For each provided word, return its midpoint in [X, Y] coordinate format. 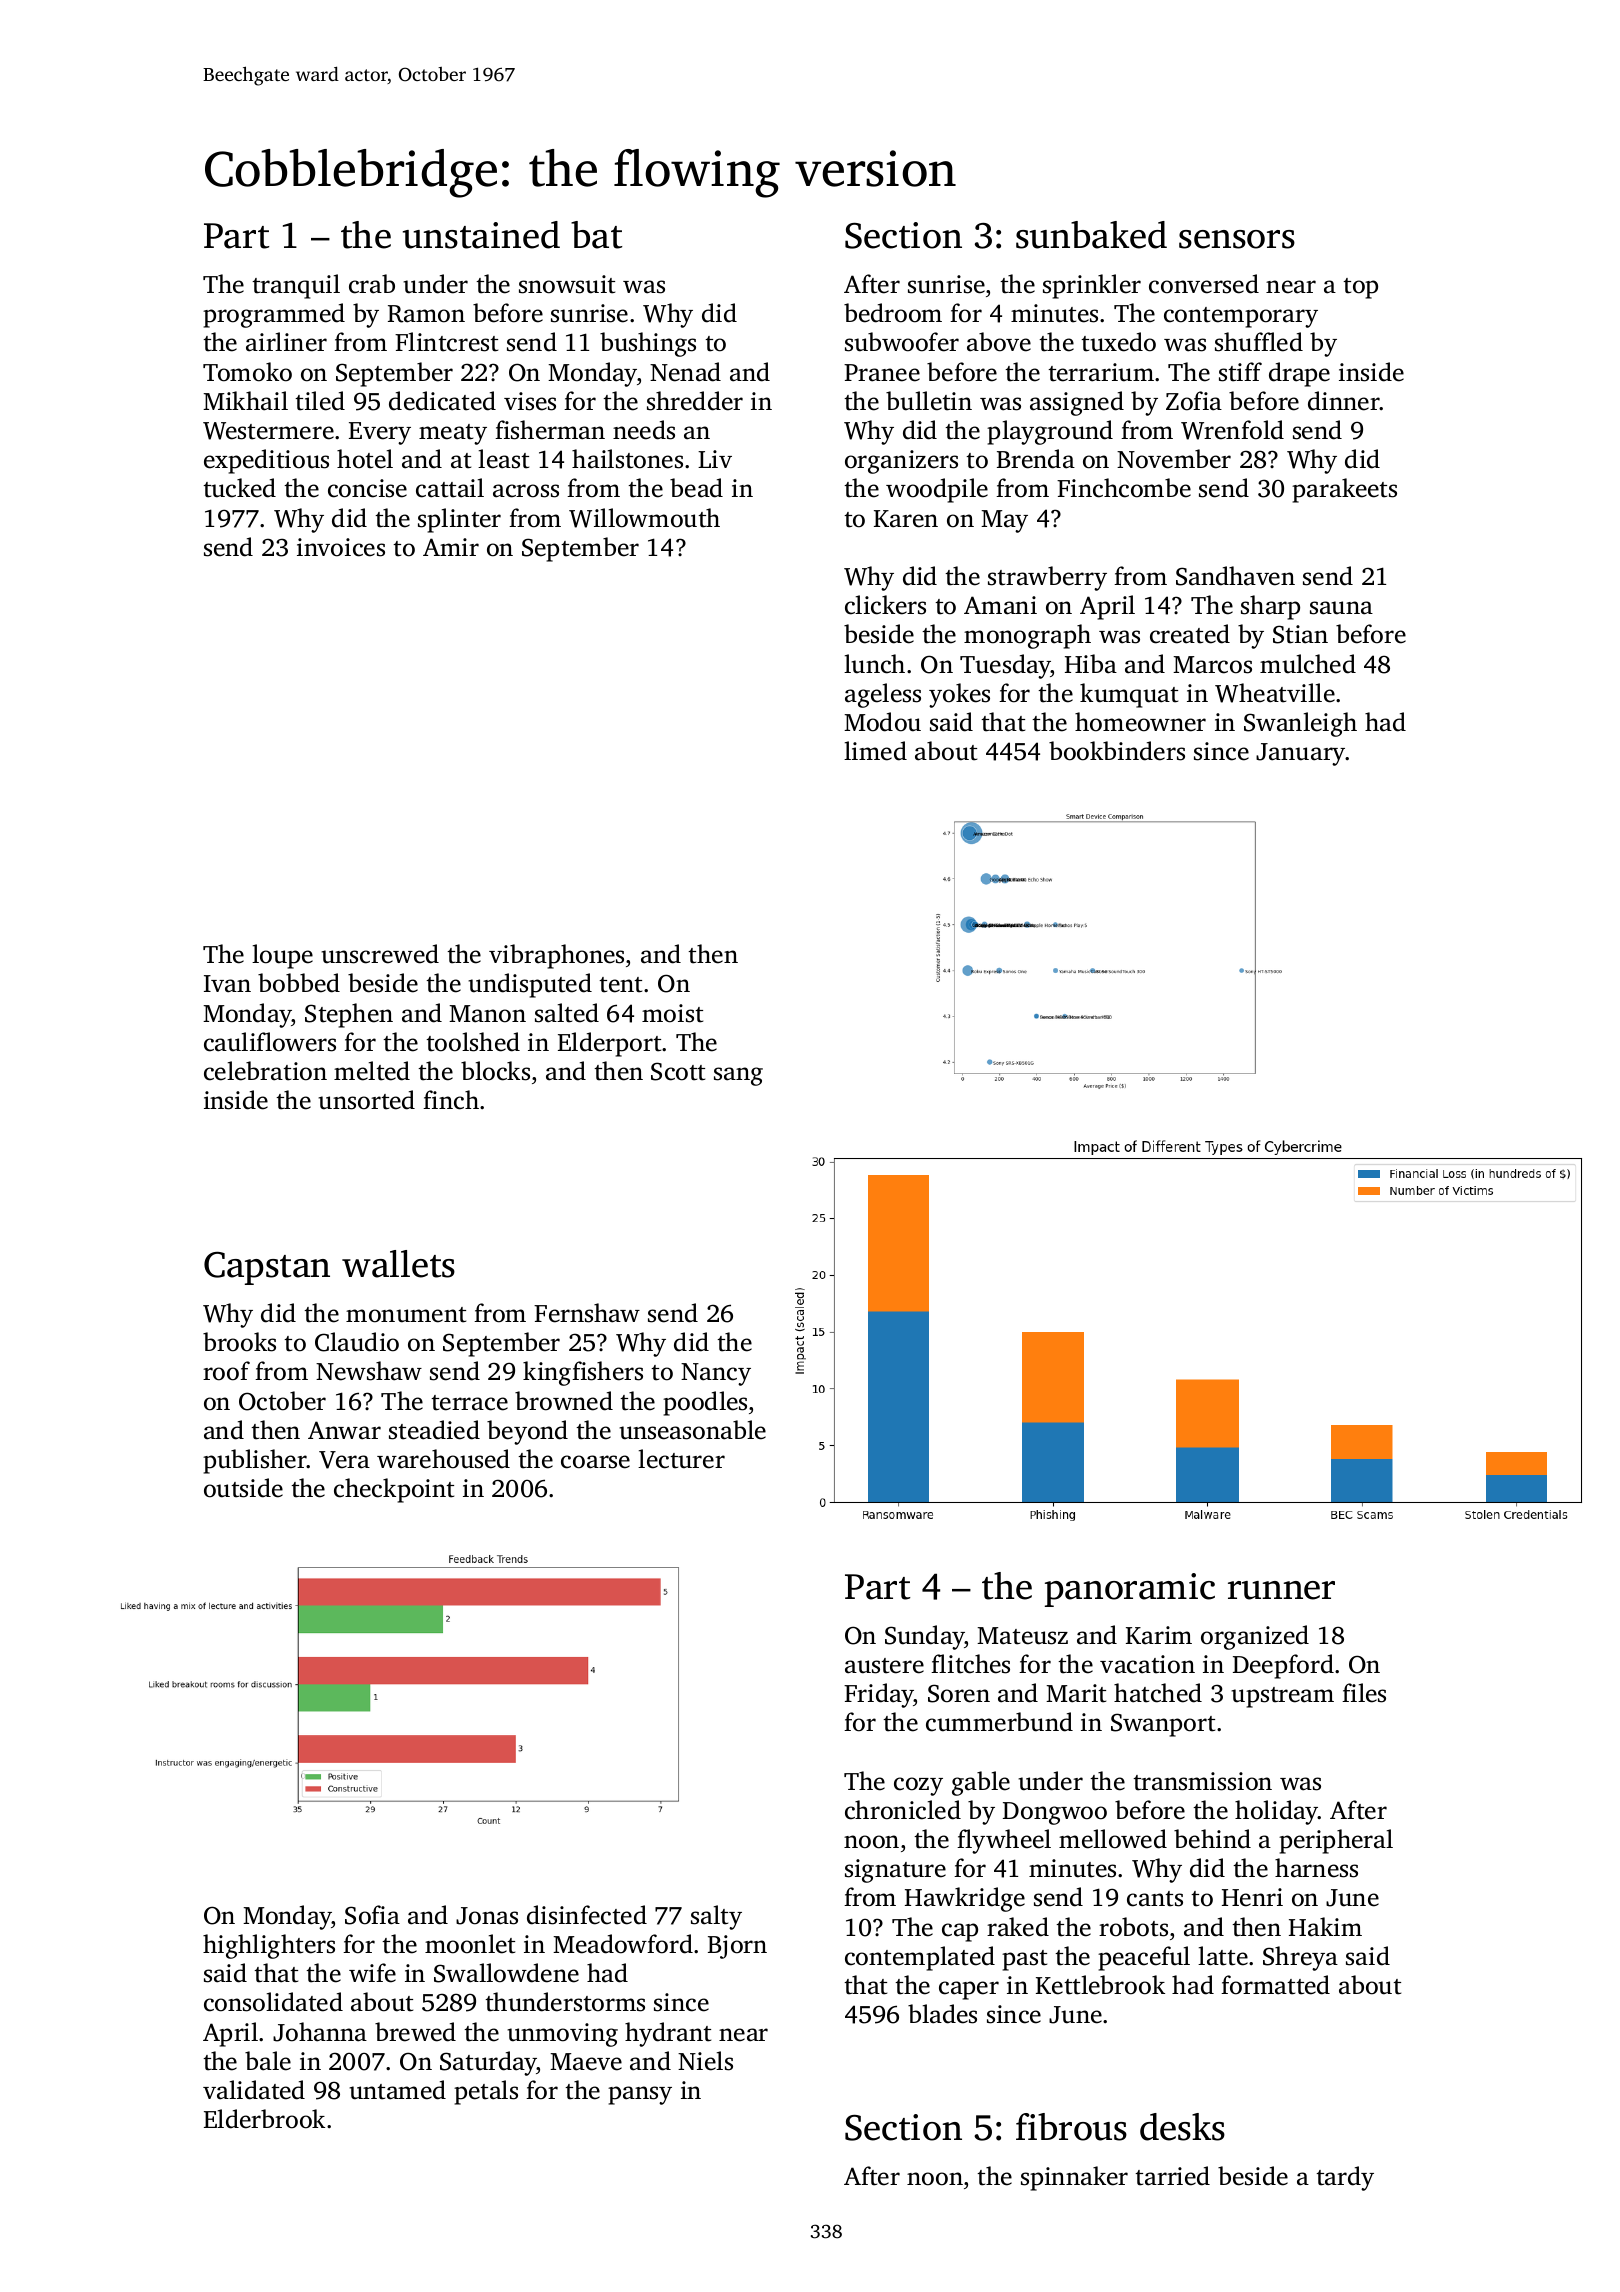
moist [672, 1013]
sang [738, 1076]
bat [596, 235]
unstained [481, 235]
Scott [678, 1071]
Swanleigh [1300, 724]
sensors [1237, 239]
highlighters [269, 1946]
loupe [282, 956]
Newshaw [369, 1371]
